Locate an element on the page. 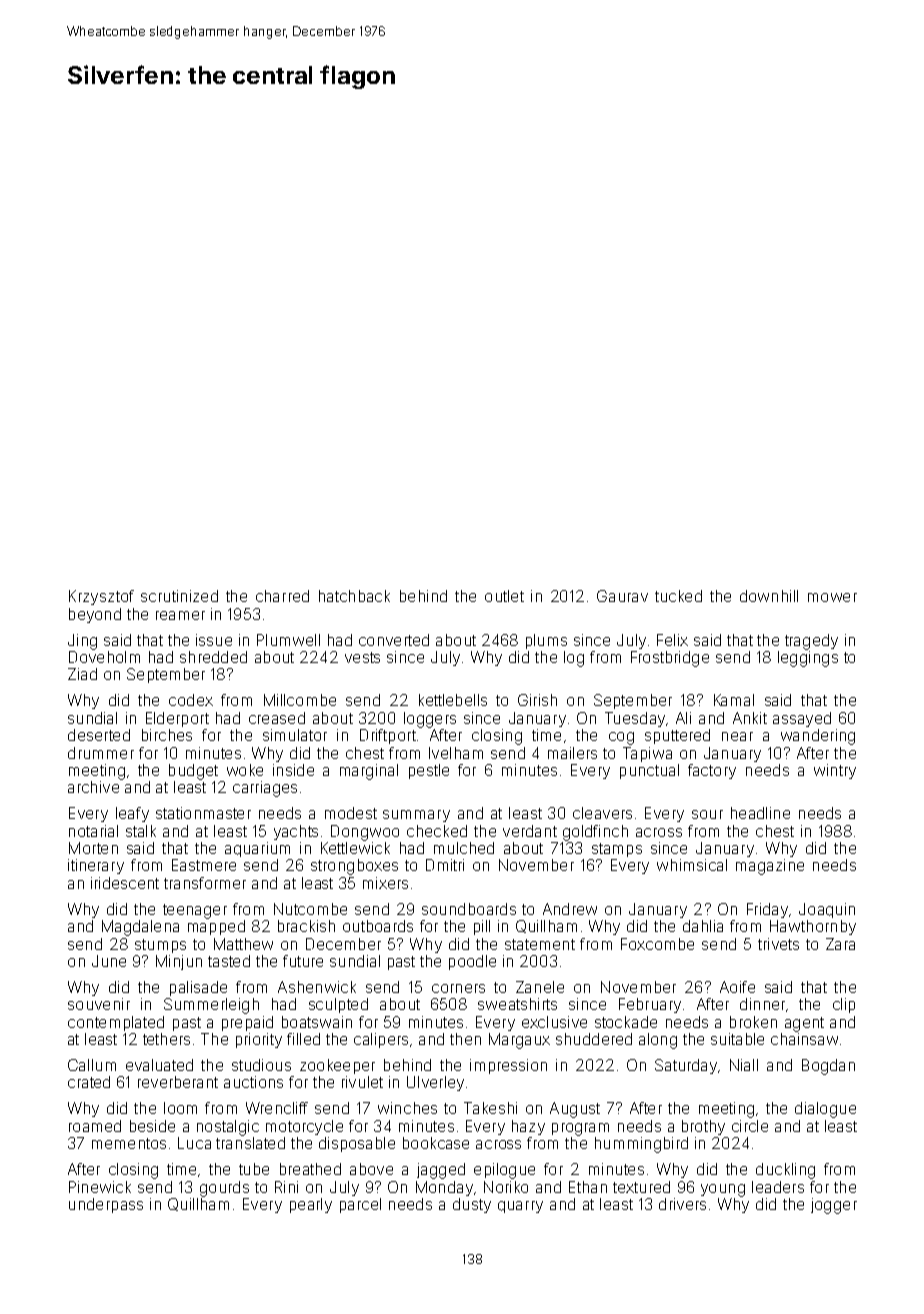  dialogue is located at coordinates (825, 1110).
